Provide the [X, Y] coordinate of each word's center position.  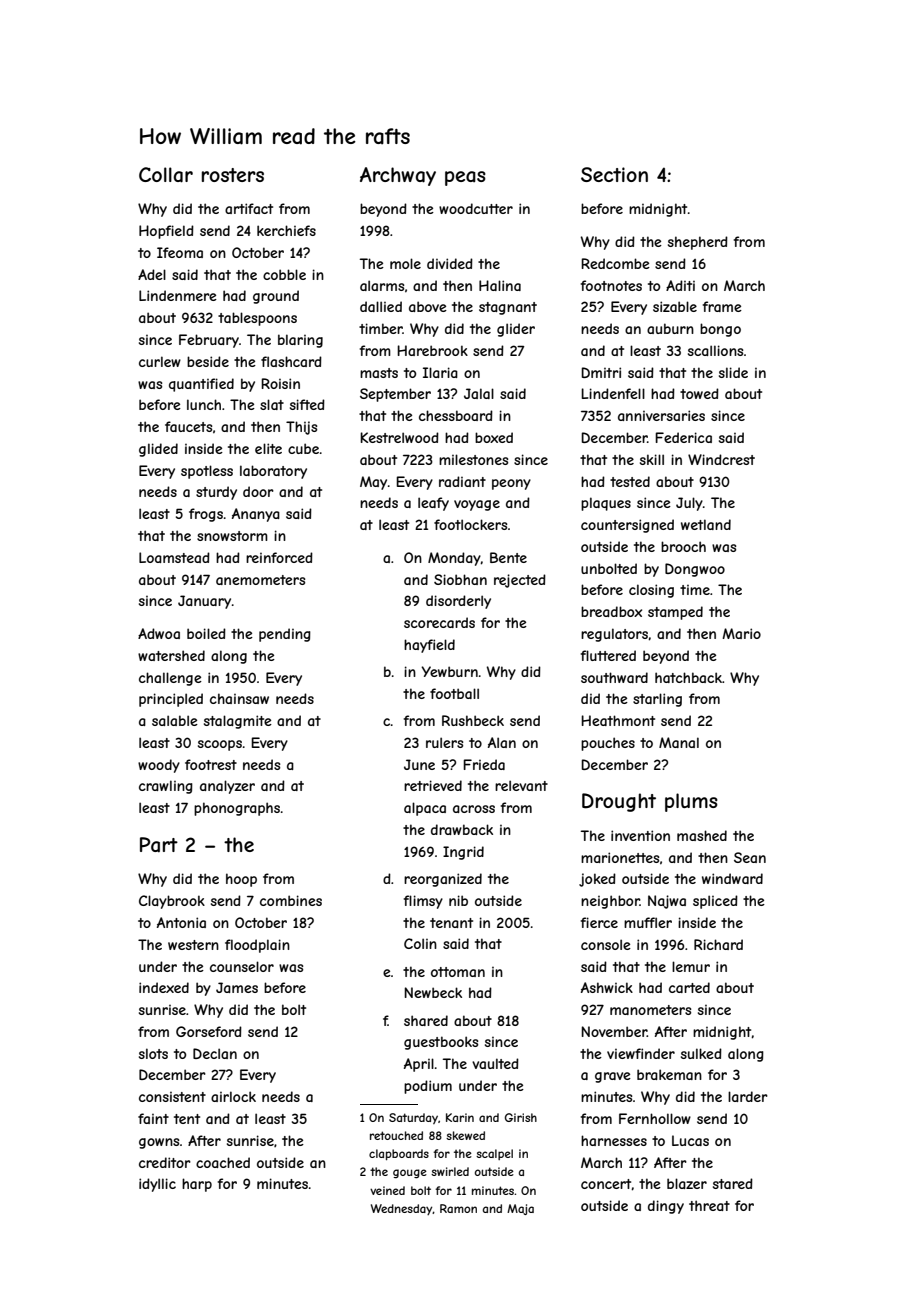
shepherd [698, 243]
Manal [679, 742]
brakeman [669, 1074]
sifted [307, 404]
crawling [166, 787]
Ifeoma [180, 252]
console [606, 944]
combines [291, 900]
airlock [233, 1096]
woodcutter [476, 208]
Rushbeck [473, 720]
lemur [691, 966]
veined [387, 1190]
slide [733, 372]
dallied [381, 306]
